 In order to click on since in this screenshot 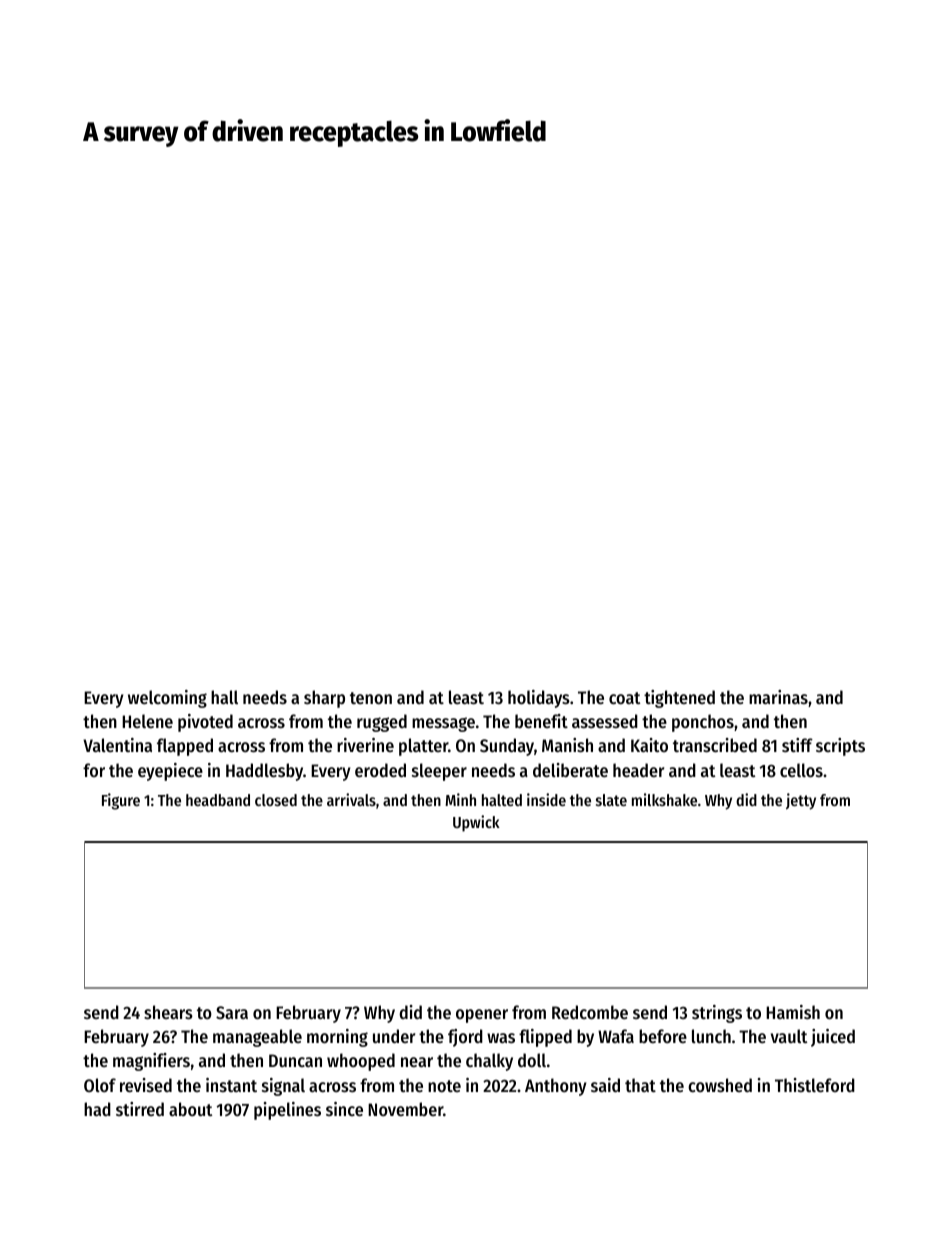, I will do `click(344, 1109)`.
